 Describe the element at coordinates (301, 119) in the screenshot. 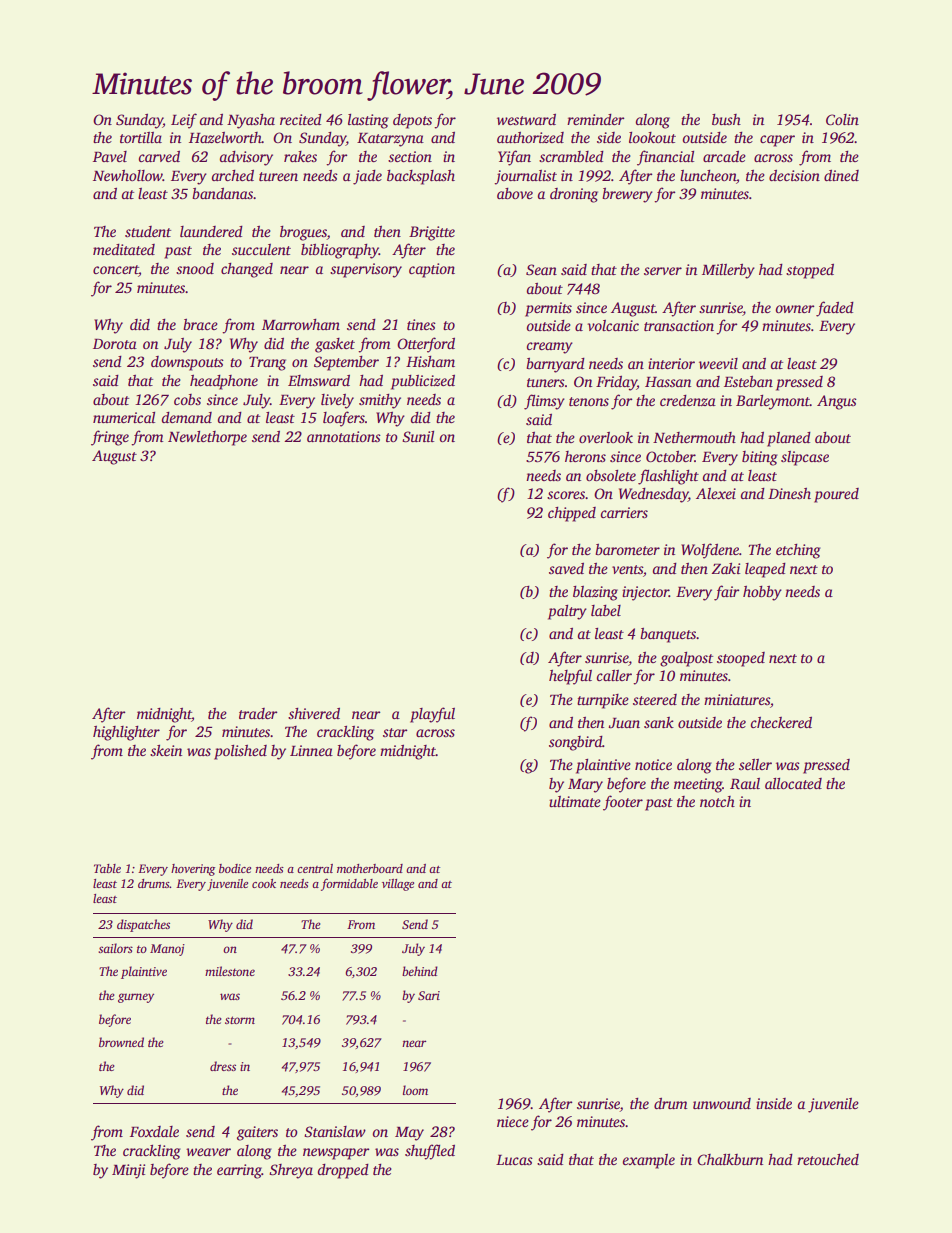

I see `recited` at that location.
